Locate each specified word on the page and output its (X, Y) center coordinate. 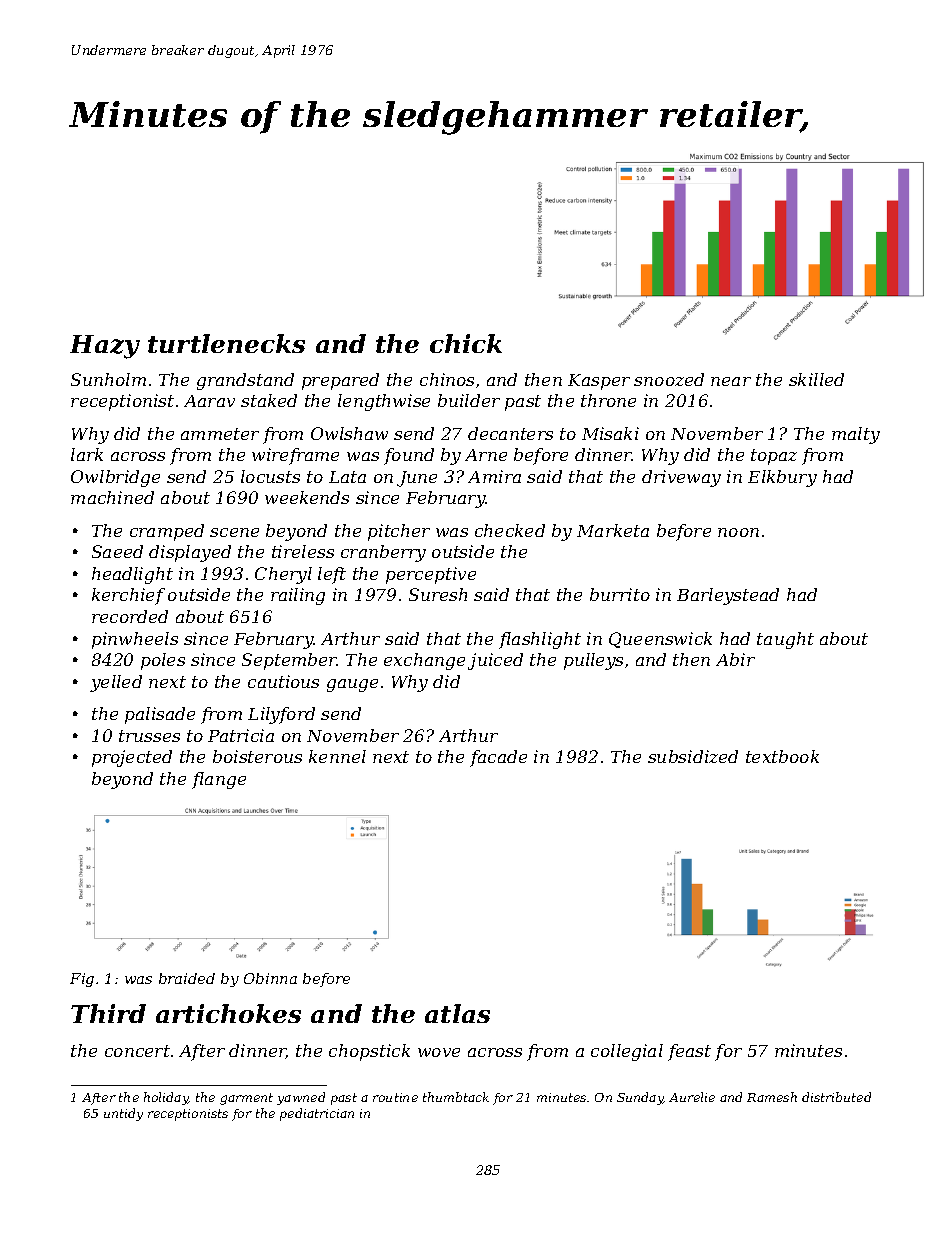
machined (112, 497)
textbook (782, 756)
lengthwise (384, 402)
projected (132, 758)
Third (108, 1013)
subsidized (693, 756)
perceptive (431, 575)
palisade (160, 715)
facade (498, 758)
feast (689, 1052)
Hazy (105, 347)
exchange (424, 661)
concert (137, 1051)
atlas (457, 1013)
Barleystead (728, 596)
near (731, 381)
